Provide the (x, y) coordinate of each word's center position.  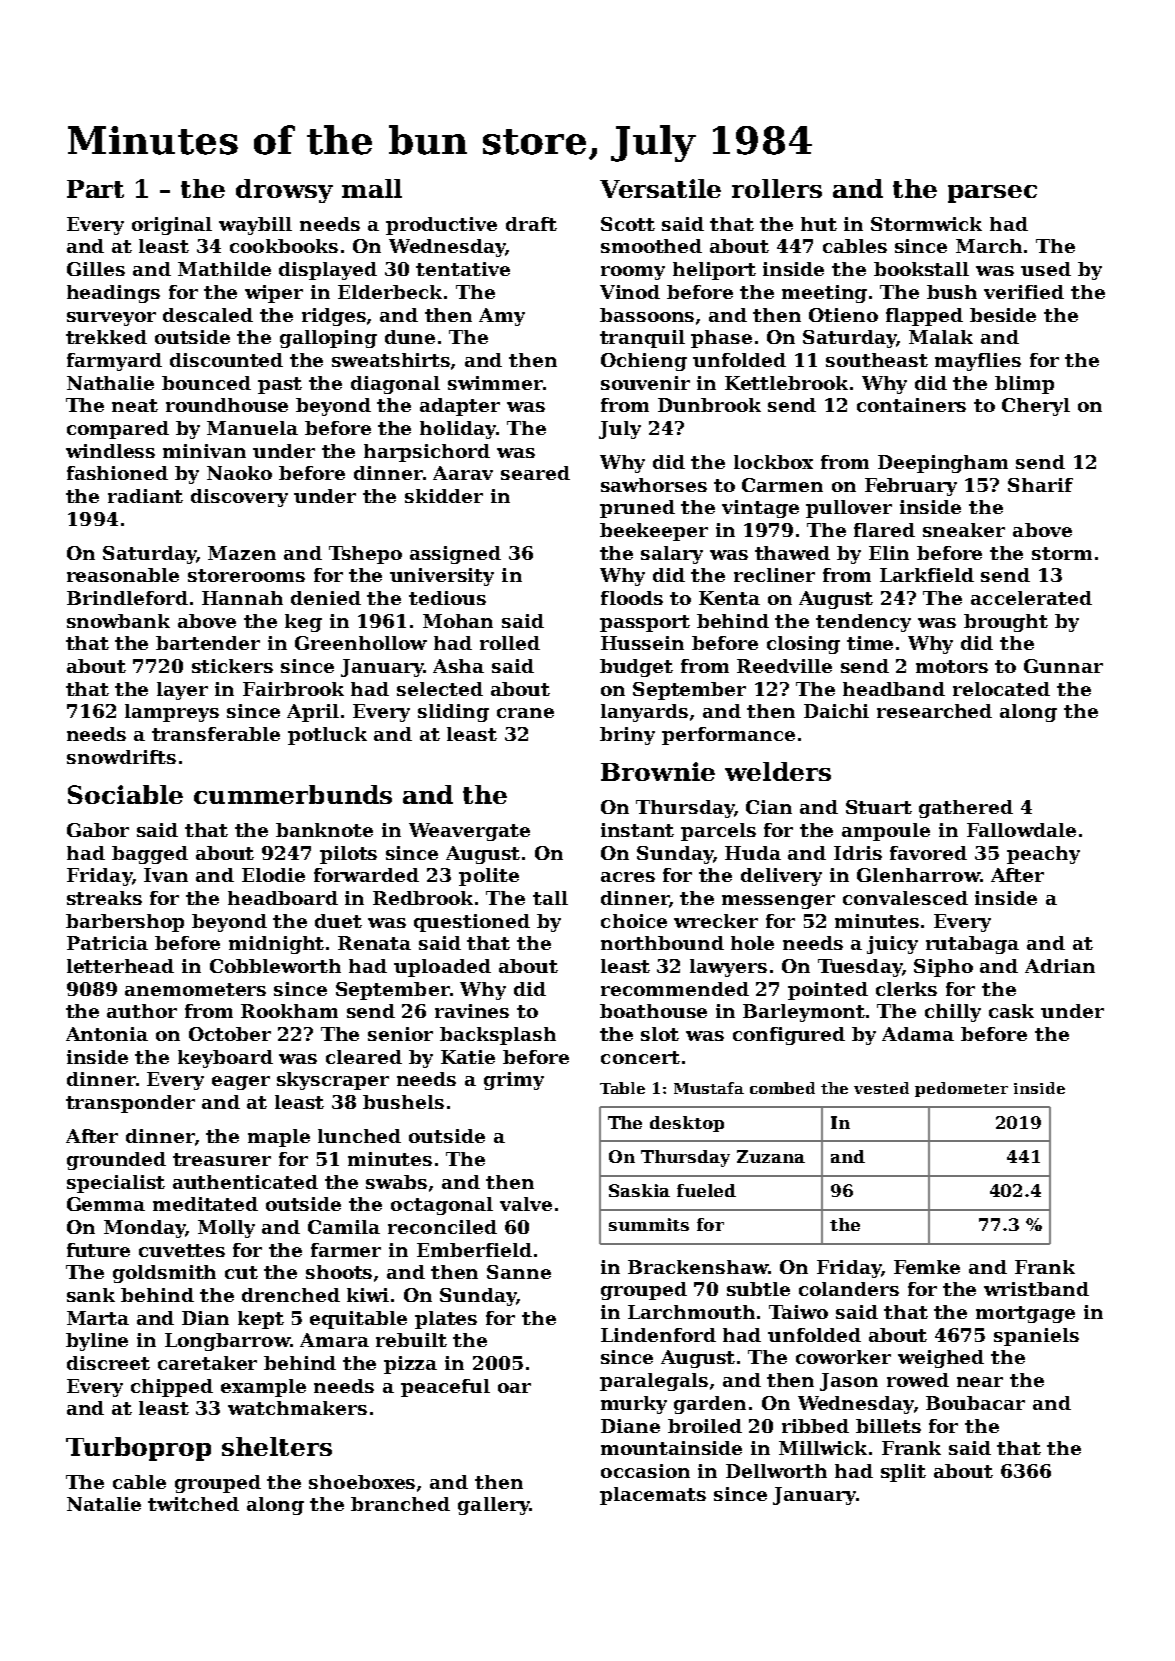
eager (241, 1083)
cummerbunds (293, 794)
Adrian (1060, 966)
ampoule (886, 832)
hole (752, 943)
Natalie (104, 1504)
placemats (653, 1496)
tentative (463, 269)
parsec (992, 194)
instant (637, 830)
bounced (206, 383)
